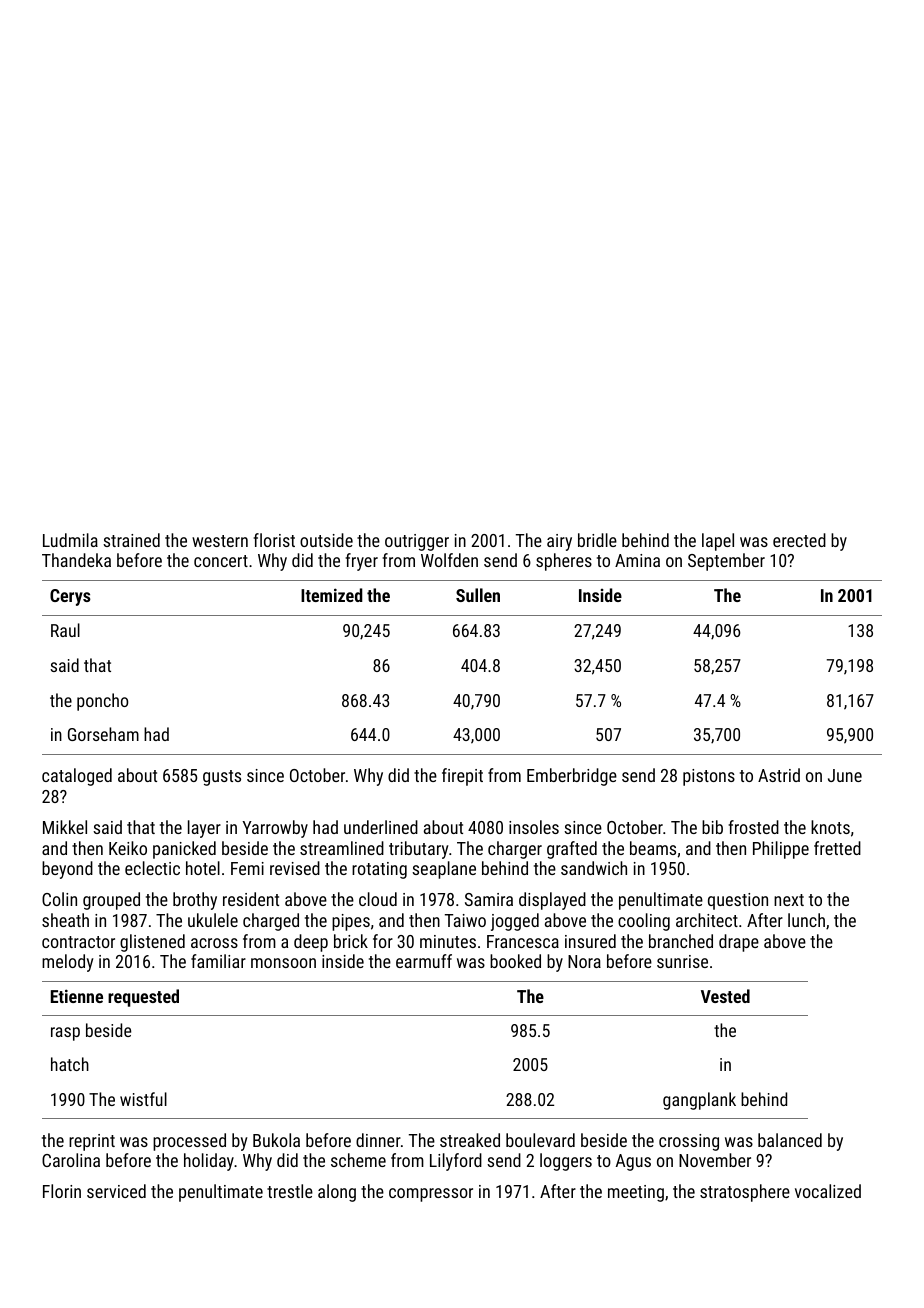  Describe the element at coordinates (564, 562) in the screenshot. I see `spheres` at that location.
